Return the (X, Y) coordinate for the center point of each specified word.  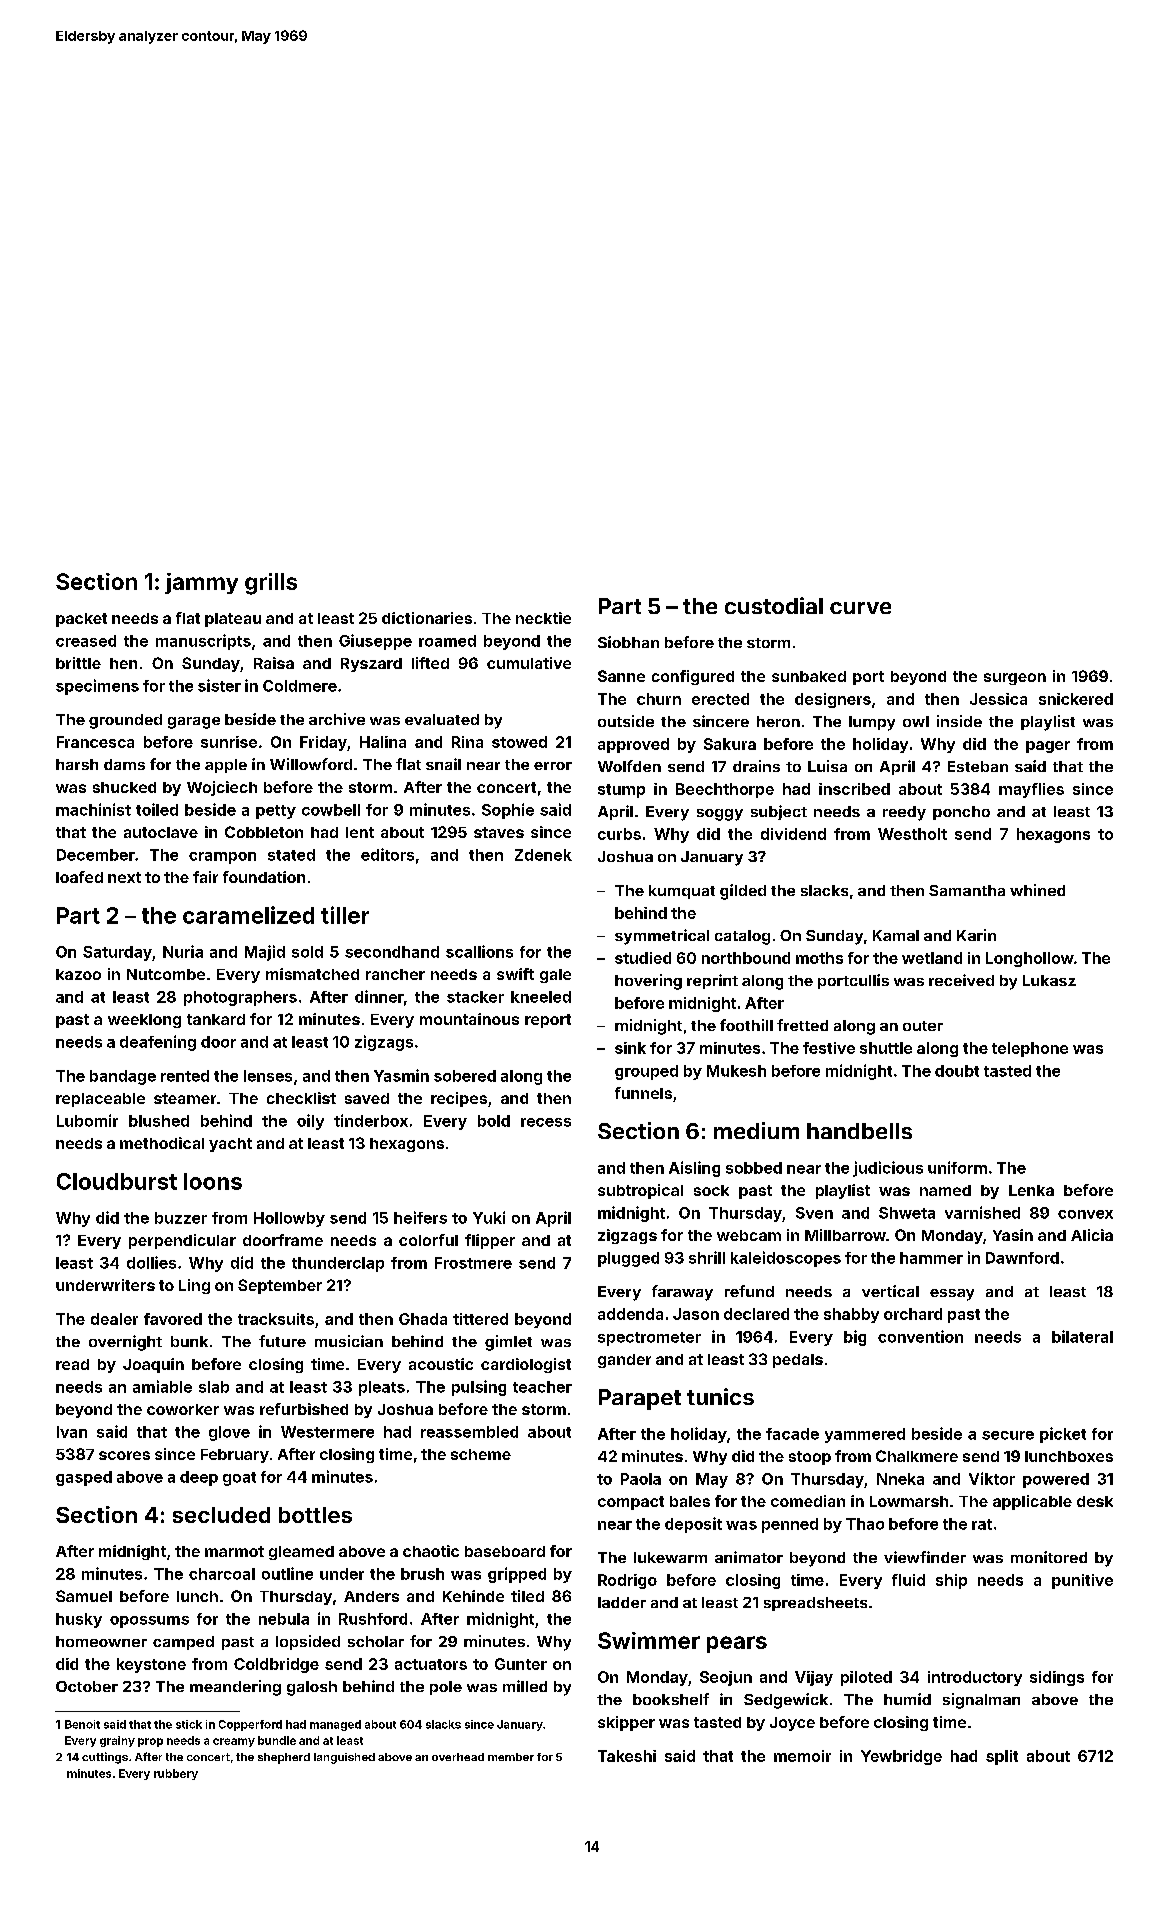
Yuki (489, 1217)
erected (720, 699)
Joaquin (153, 1365)
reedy (904, 813)
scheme (481, 1454)
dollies (151, 1262)
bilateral (1082, 1336)
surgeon (1015, 679)
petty (276, 812)
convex (1085, 1214)
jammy (201, 583)
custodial (774, 605)
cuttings (105, 1758)
